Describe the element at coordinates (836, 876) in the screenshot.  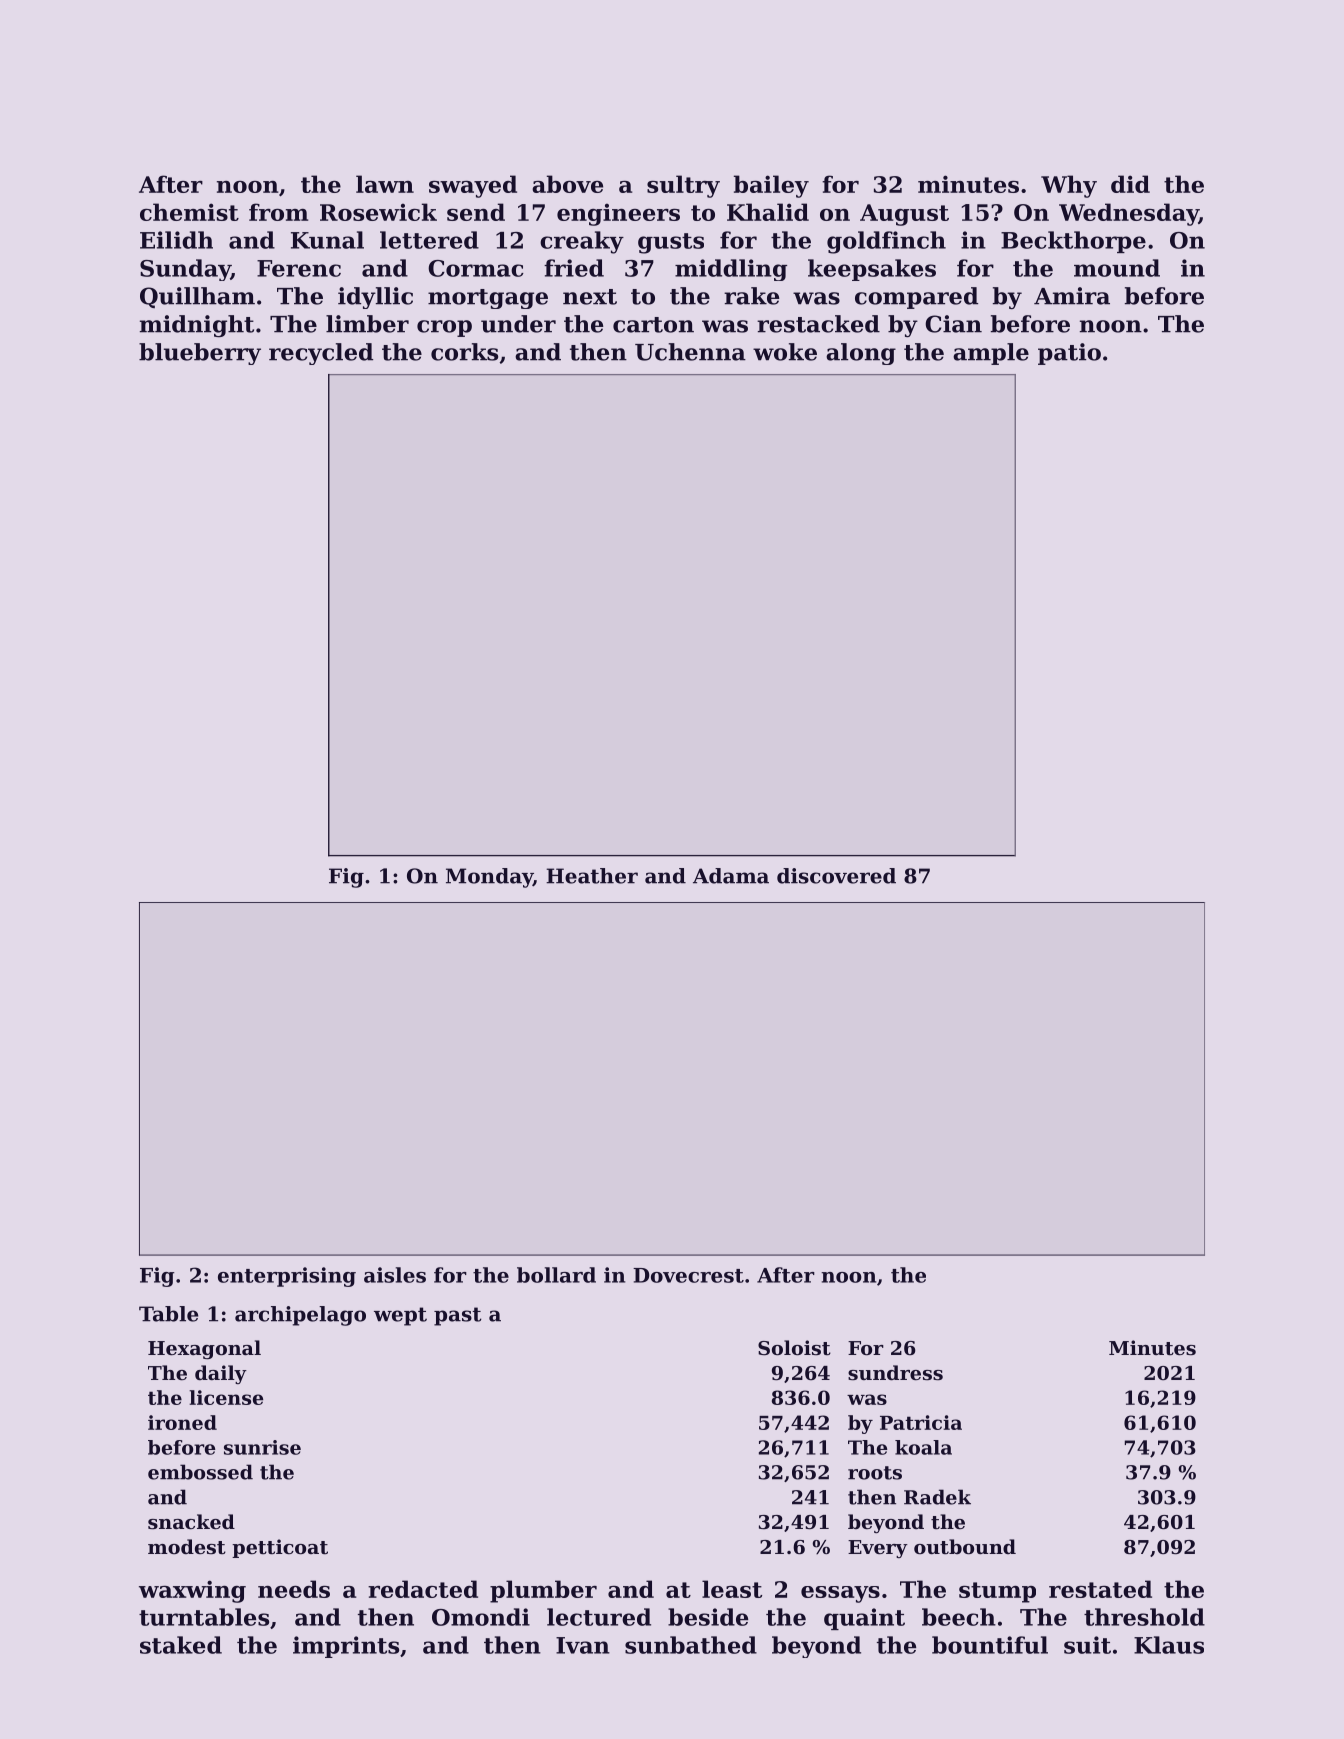
I see `discovered` at that location.
